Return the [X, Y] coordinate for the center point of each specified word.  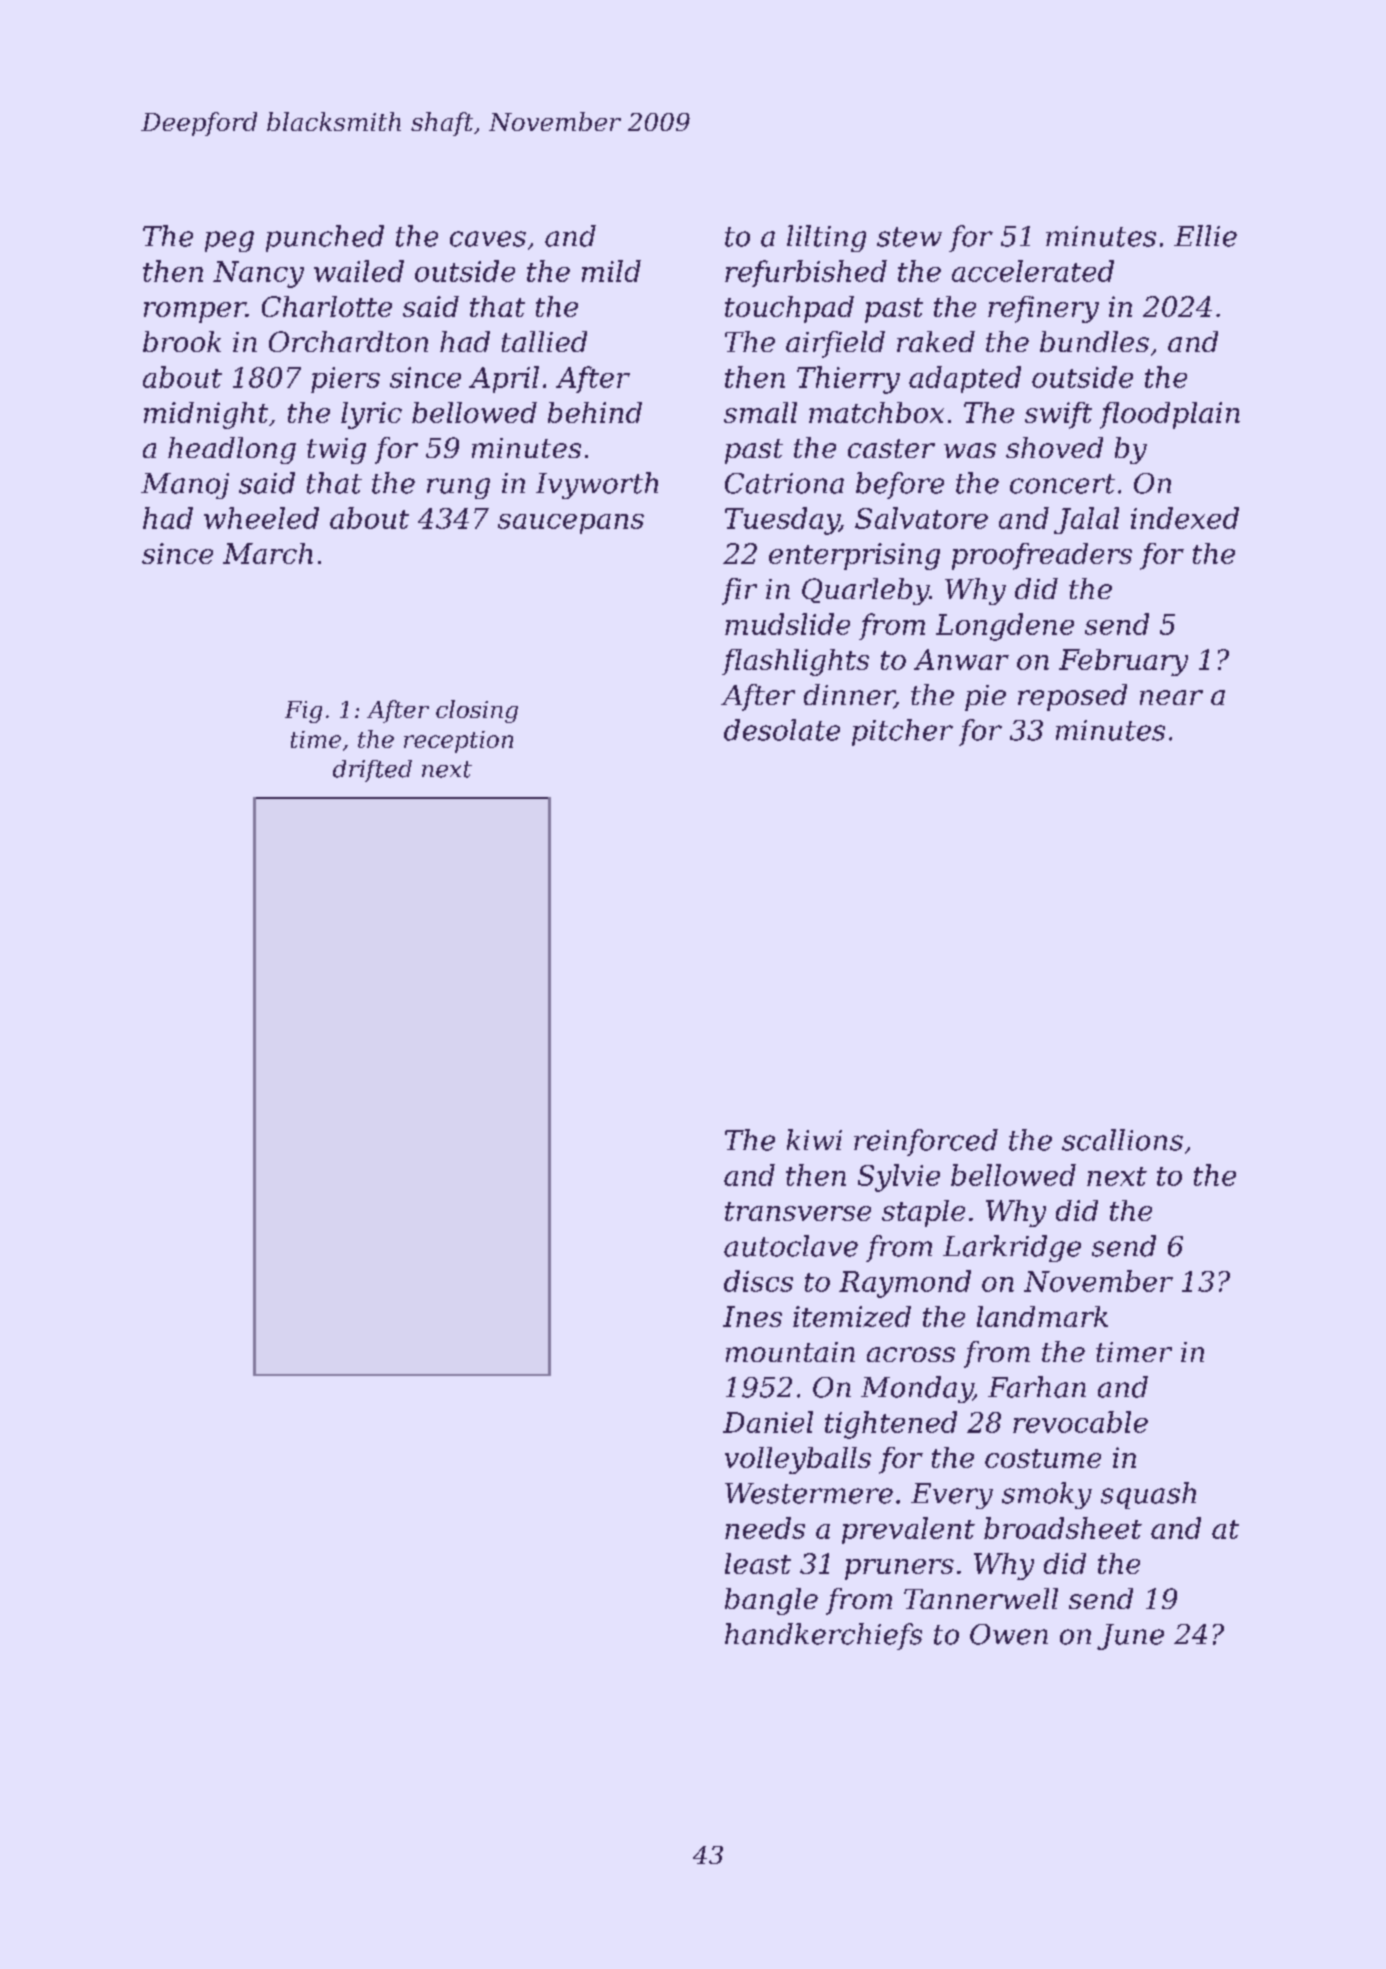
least [758, 1563]
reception [458, 742]
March [268, 553]
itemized [852, 1316]
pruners [899, 1569]
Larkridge [1012, 1248]
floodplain [1170, 415]
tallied [544, 341]
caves [488, 239]
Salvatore [921, 518]
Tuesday [782, 521]
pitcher [902, 732]
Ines [752, 1316]
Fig [303, 712]
